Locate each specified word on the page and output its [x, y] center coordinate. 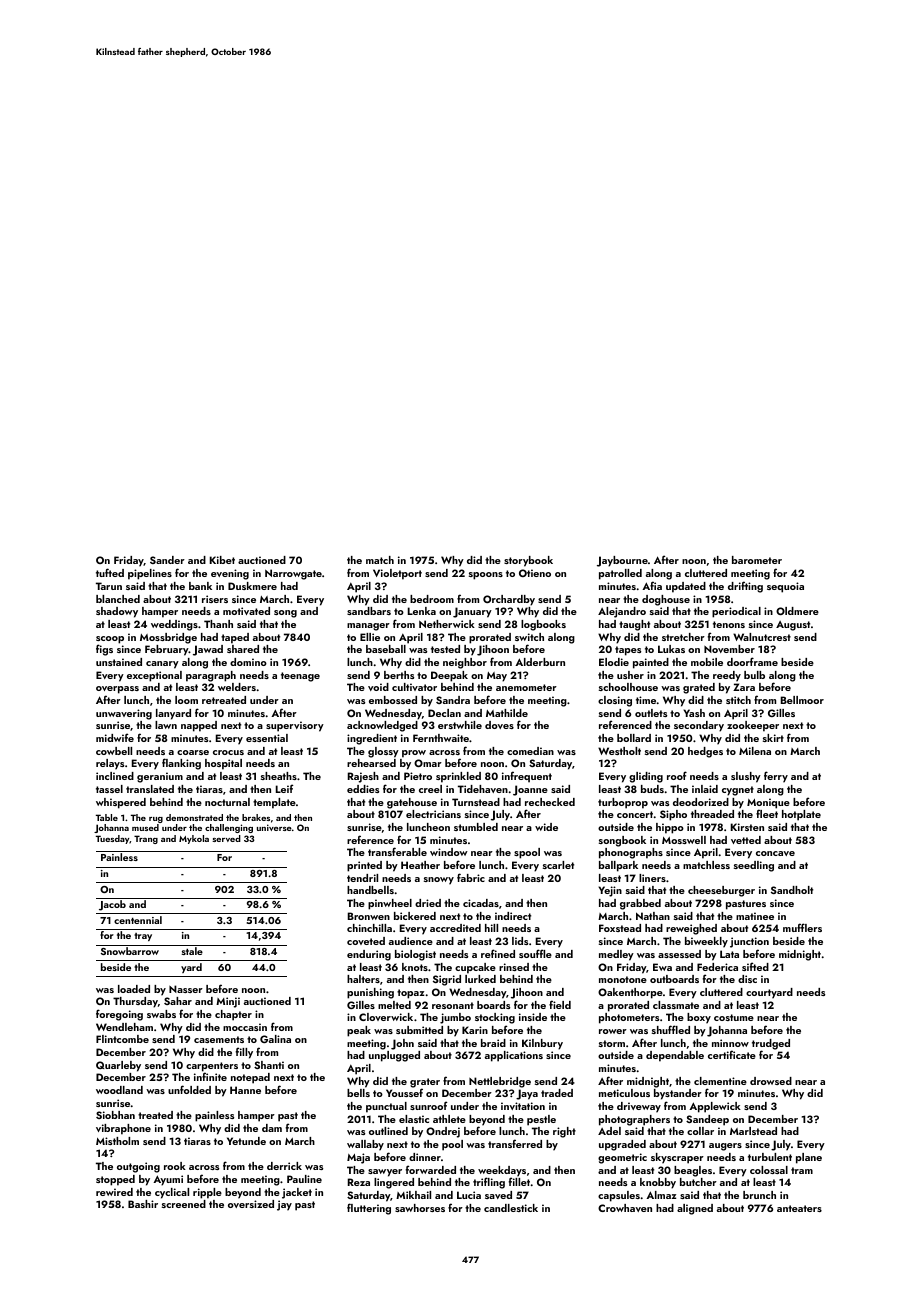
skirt [773, 738]
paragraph [211, 676]
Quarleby [118, 1066]
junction [749, 942]
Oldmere [797, 611]
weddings [174, 625]
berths [399, 675]
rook [175, 1166]
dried [428, 903]
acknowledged [382, 726]
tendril [362, 878]
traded [557, 1093]
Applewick [715, 1107]
